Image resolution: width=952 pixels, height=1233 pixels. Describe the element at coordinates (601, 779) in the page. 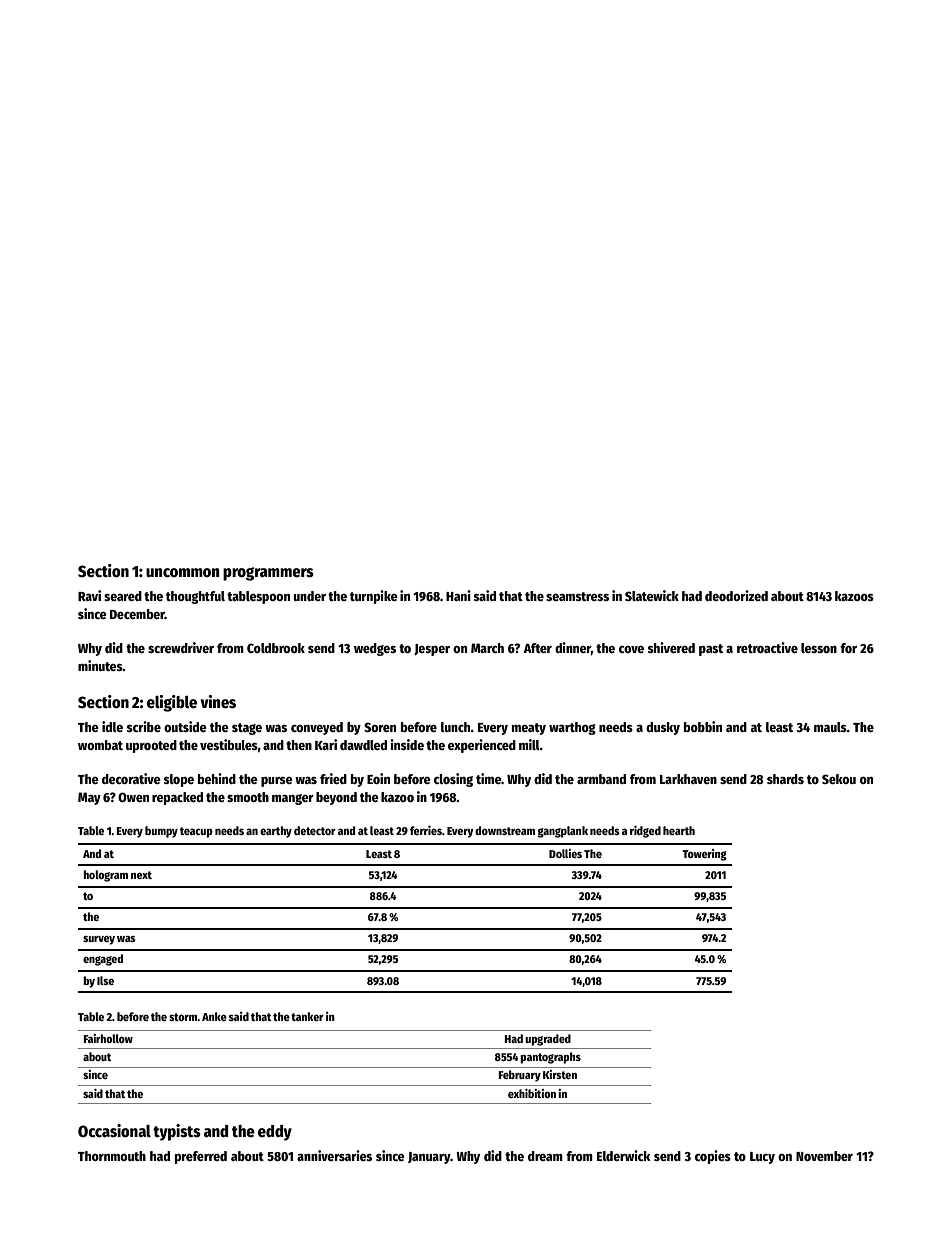

I see `armband` at that location.
